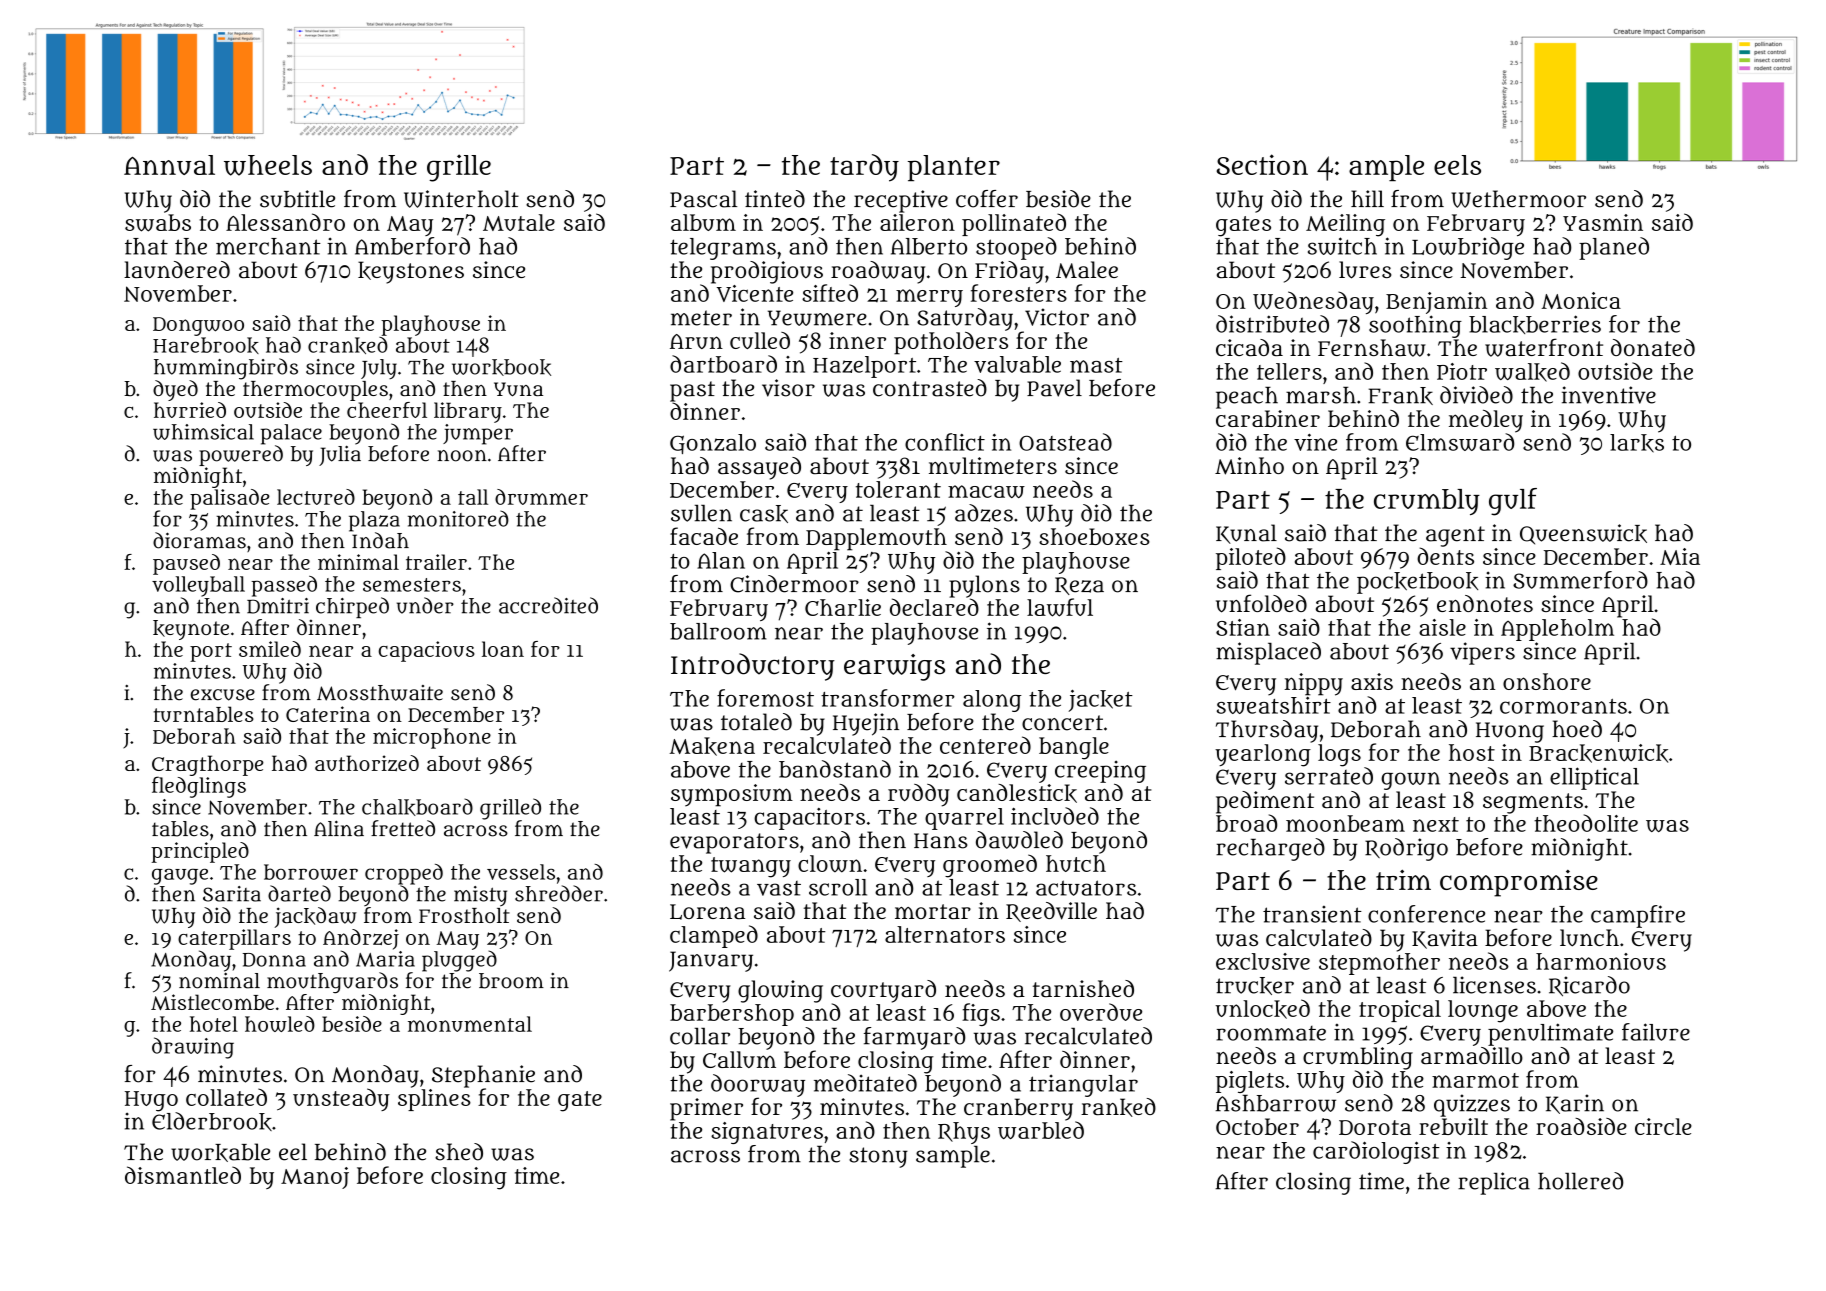  What do you see at coordinates (412, 246) in the screenshot?
I see `Amberford` at bounding box center [412, 246].
